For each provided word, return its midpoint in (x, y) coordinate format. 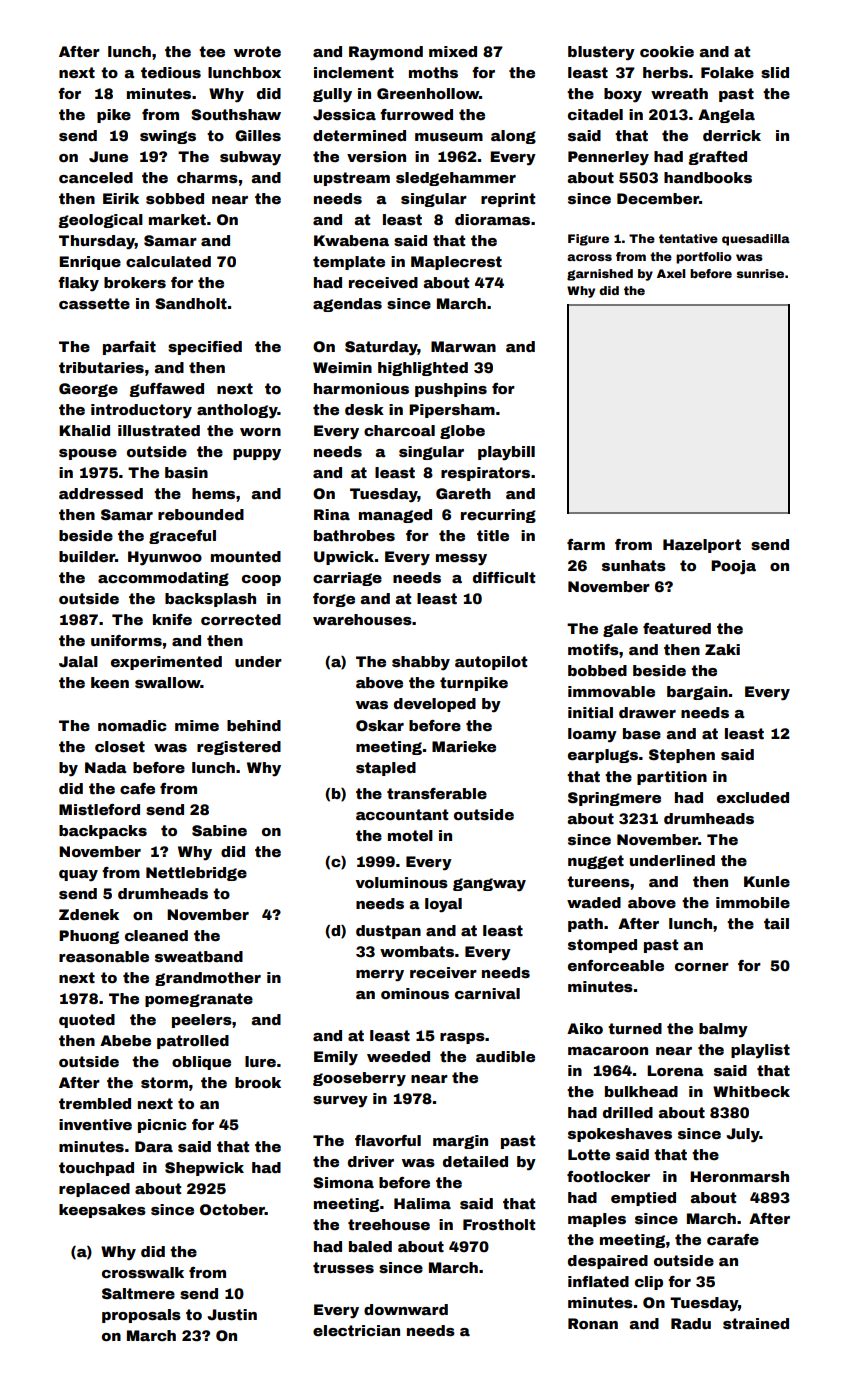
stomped (602, 946)
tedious (171, 72)
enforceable (616, 965)
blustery (601, 53)
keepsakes (102, 1211)
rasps (462, 1038)
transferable (437, 793)
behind (254, 725)
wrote (257, 51)
